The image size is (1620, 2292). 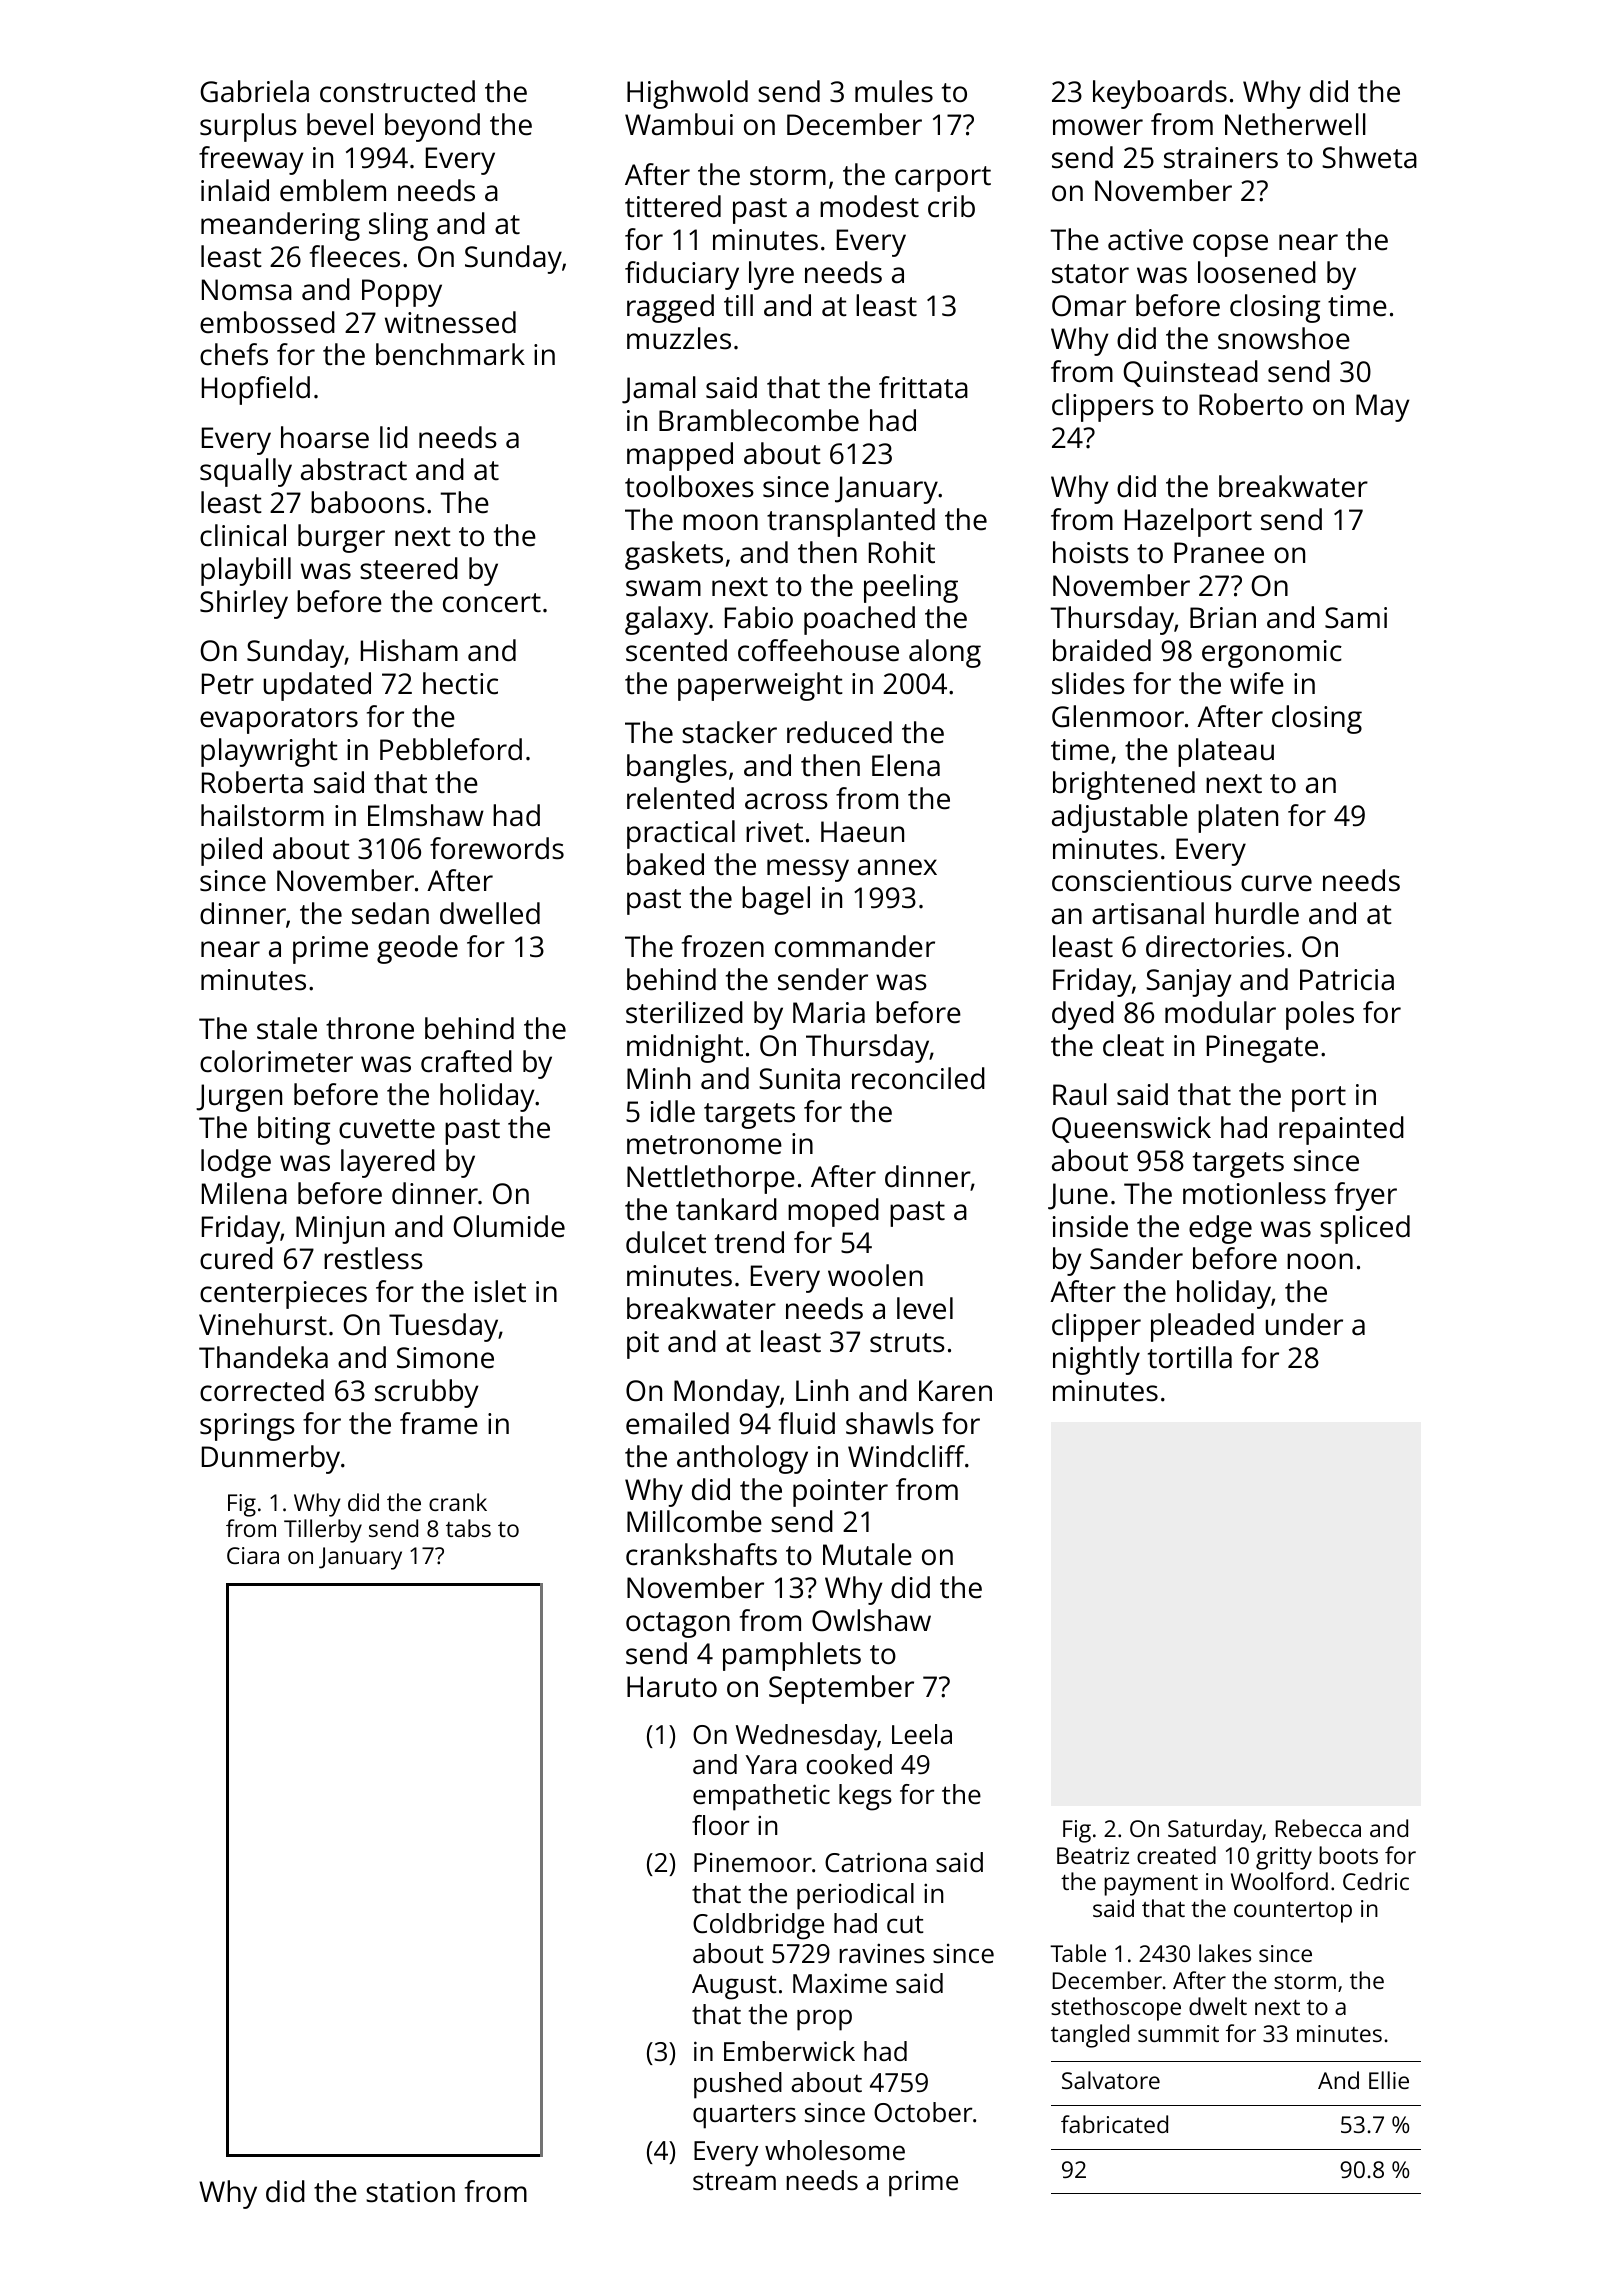 I want to click on freeway, so click(x=251, y=160).
